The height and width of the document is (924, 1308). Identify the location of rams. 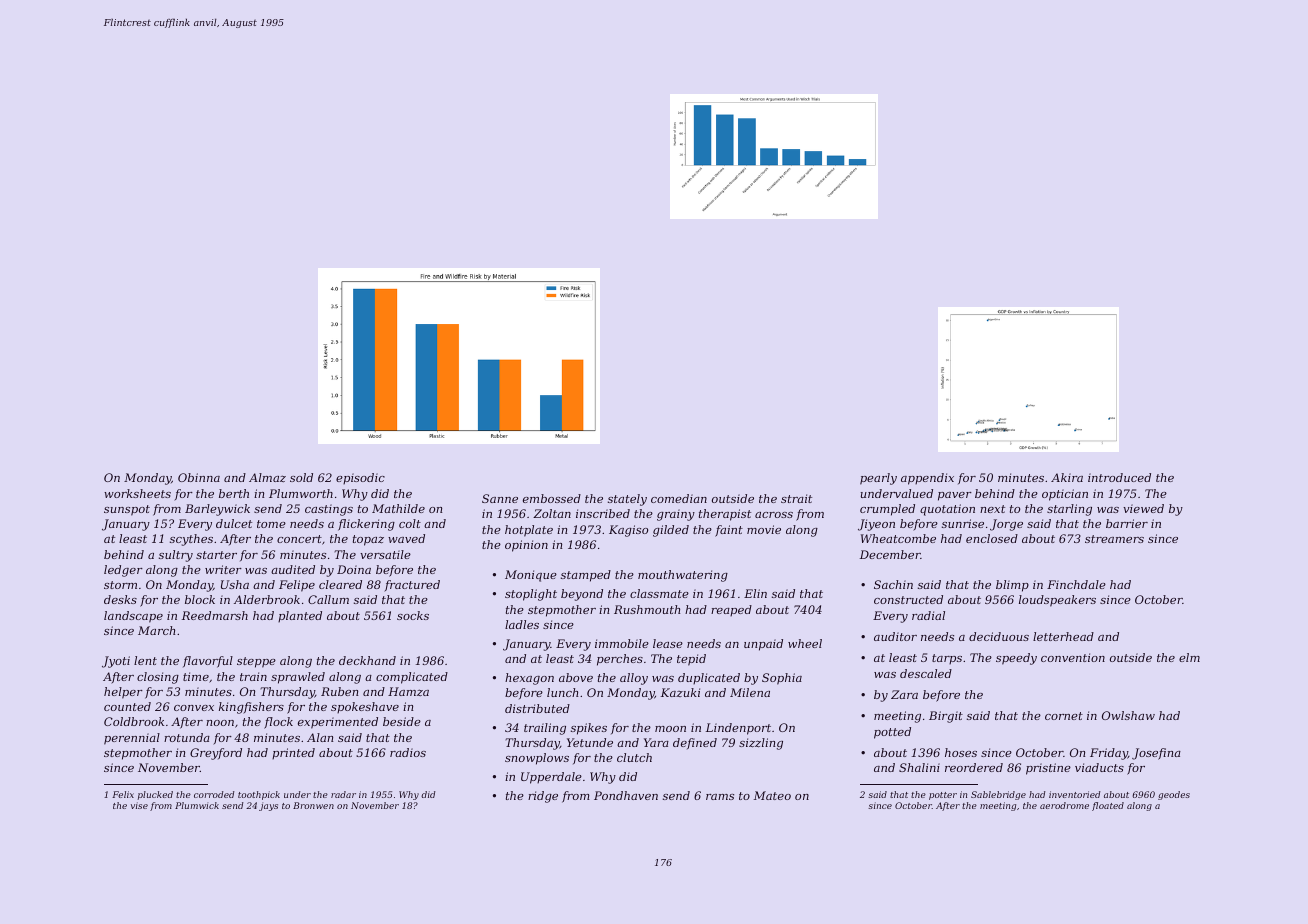
(720, 797).
